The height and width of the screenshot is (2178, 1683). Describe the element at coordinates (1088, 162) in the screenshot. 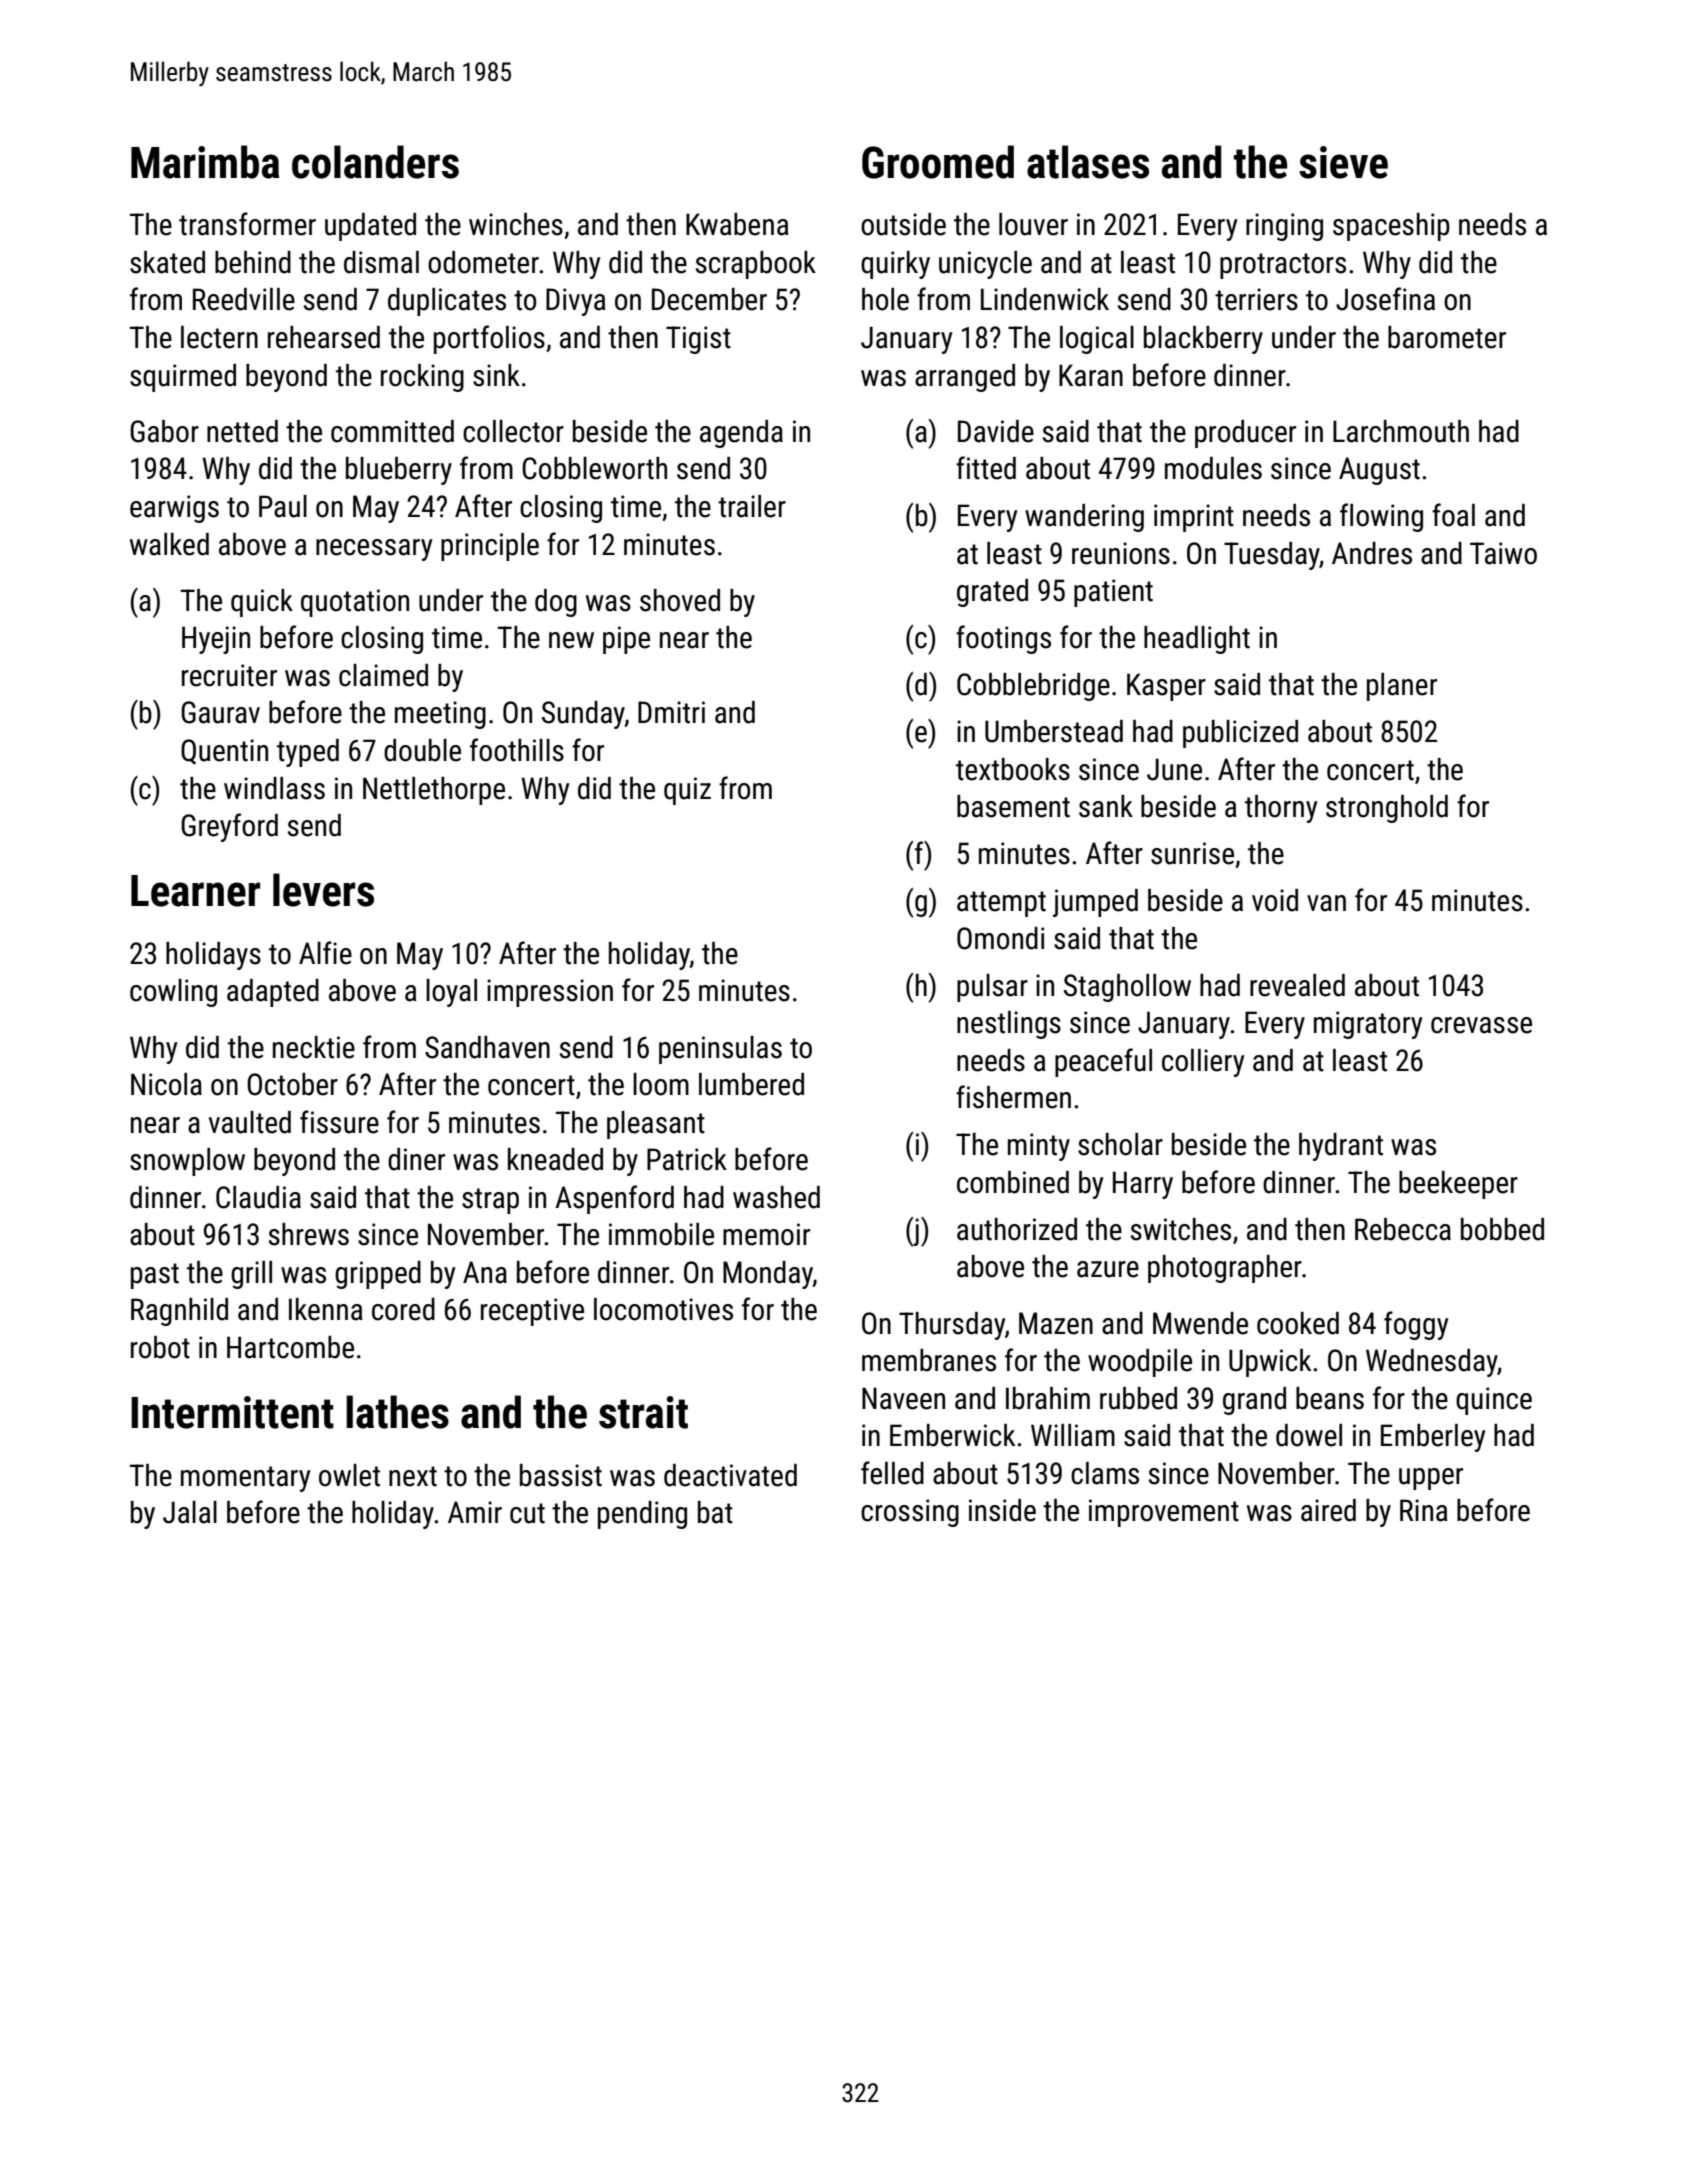

I see `atlases` at that location.
